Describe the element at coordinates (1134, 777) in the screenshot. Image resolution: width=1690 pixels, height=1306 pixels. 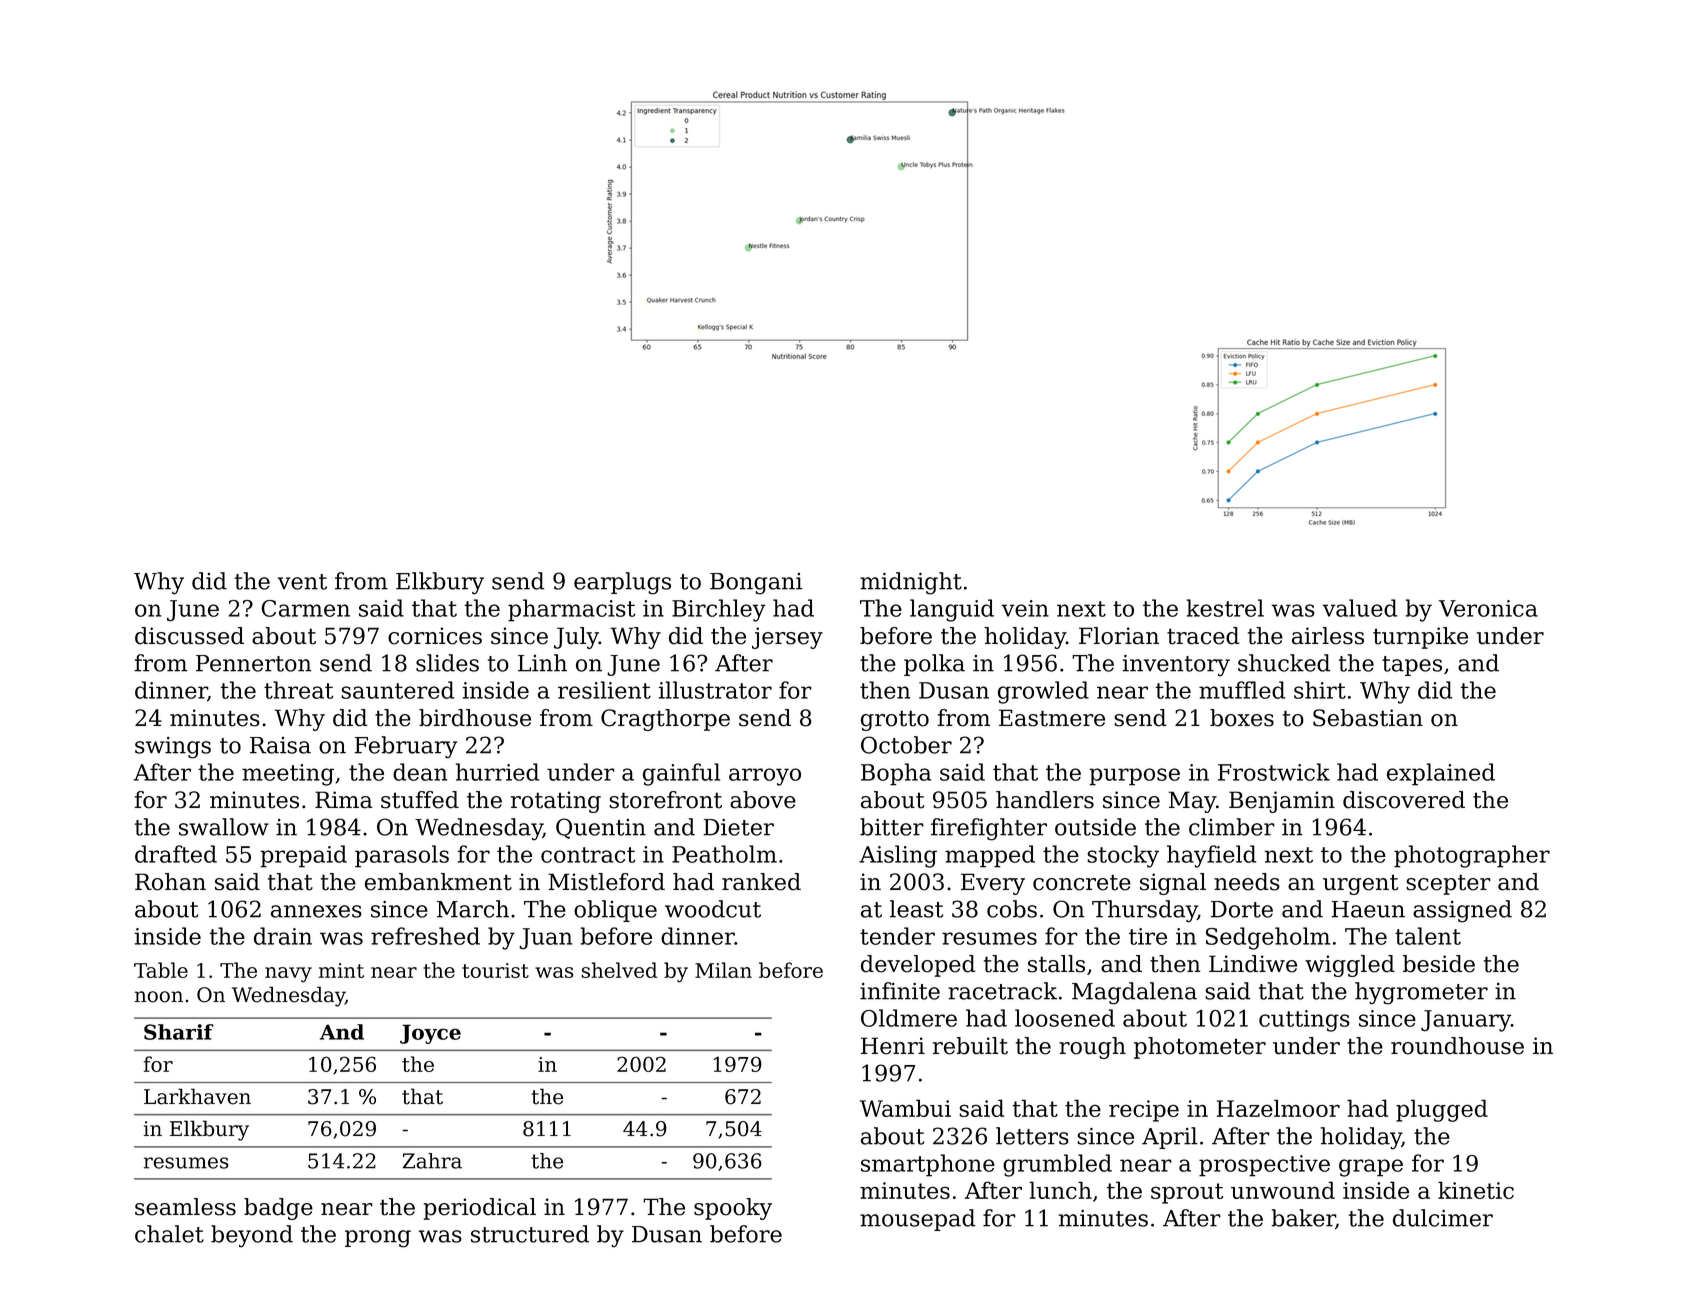
I see `purpose` at that location.
